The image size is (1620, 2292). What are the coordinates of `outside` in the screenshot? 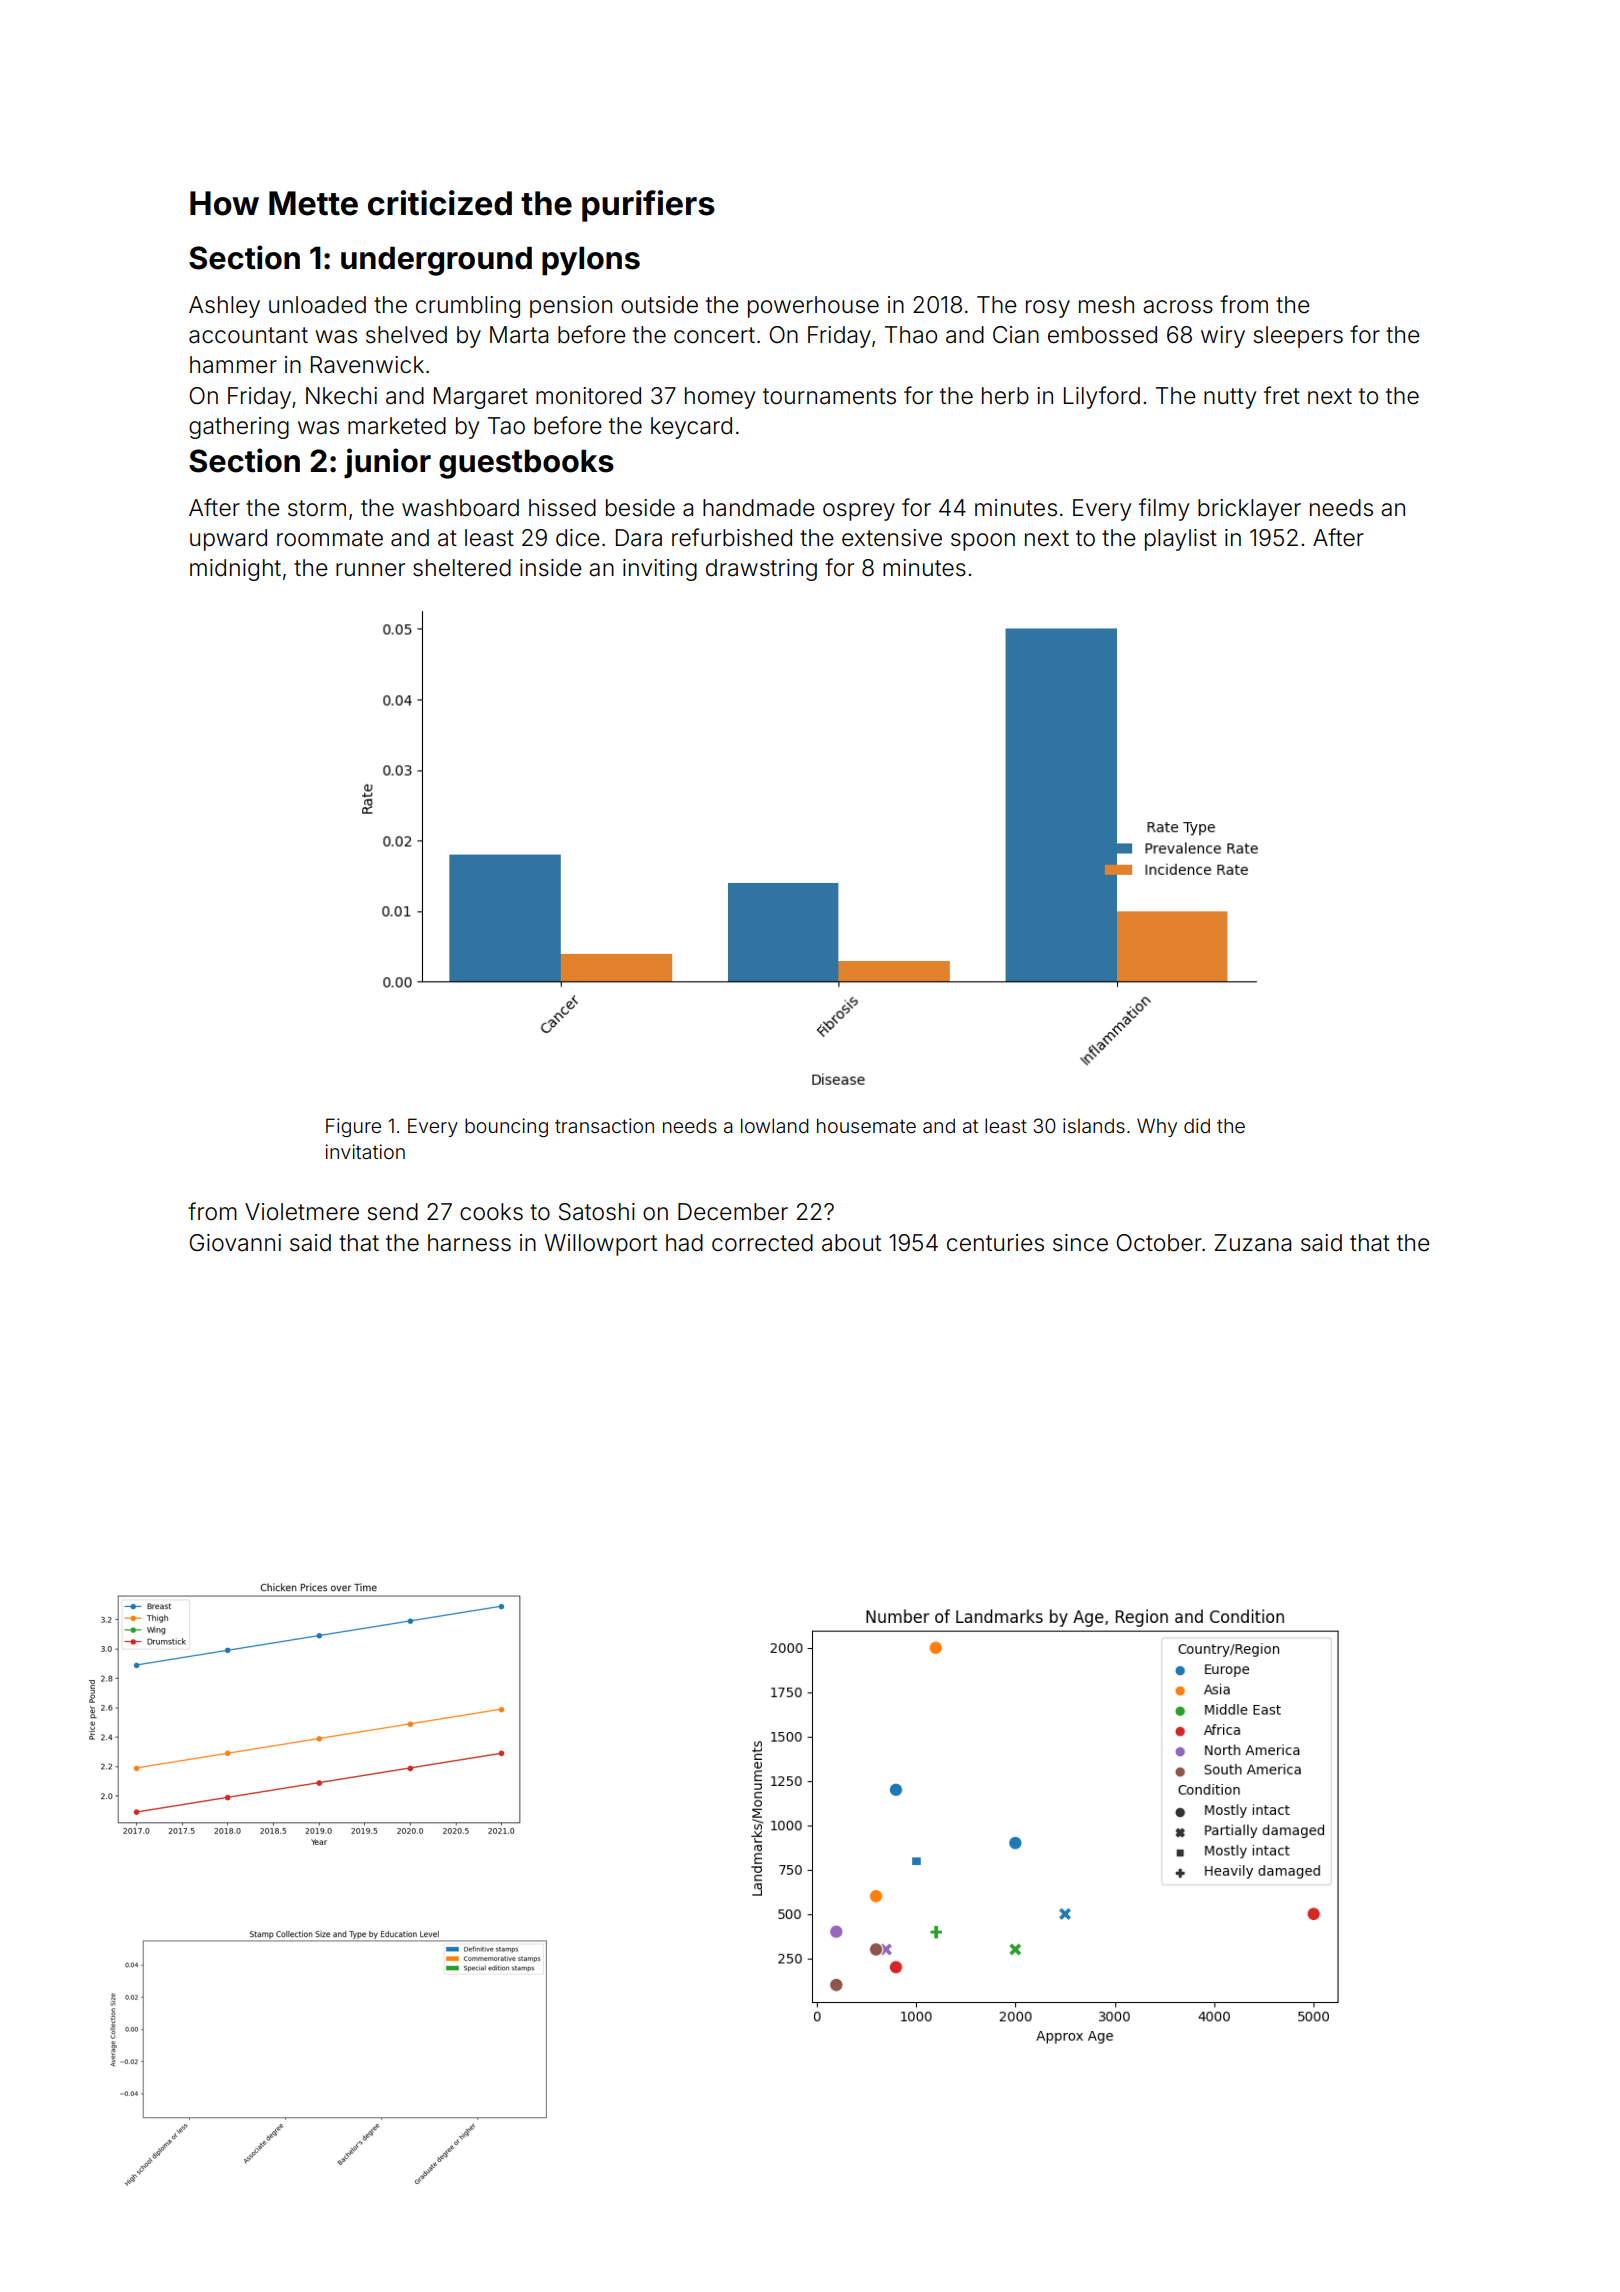 It's located at (659, 305).
